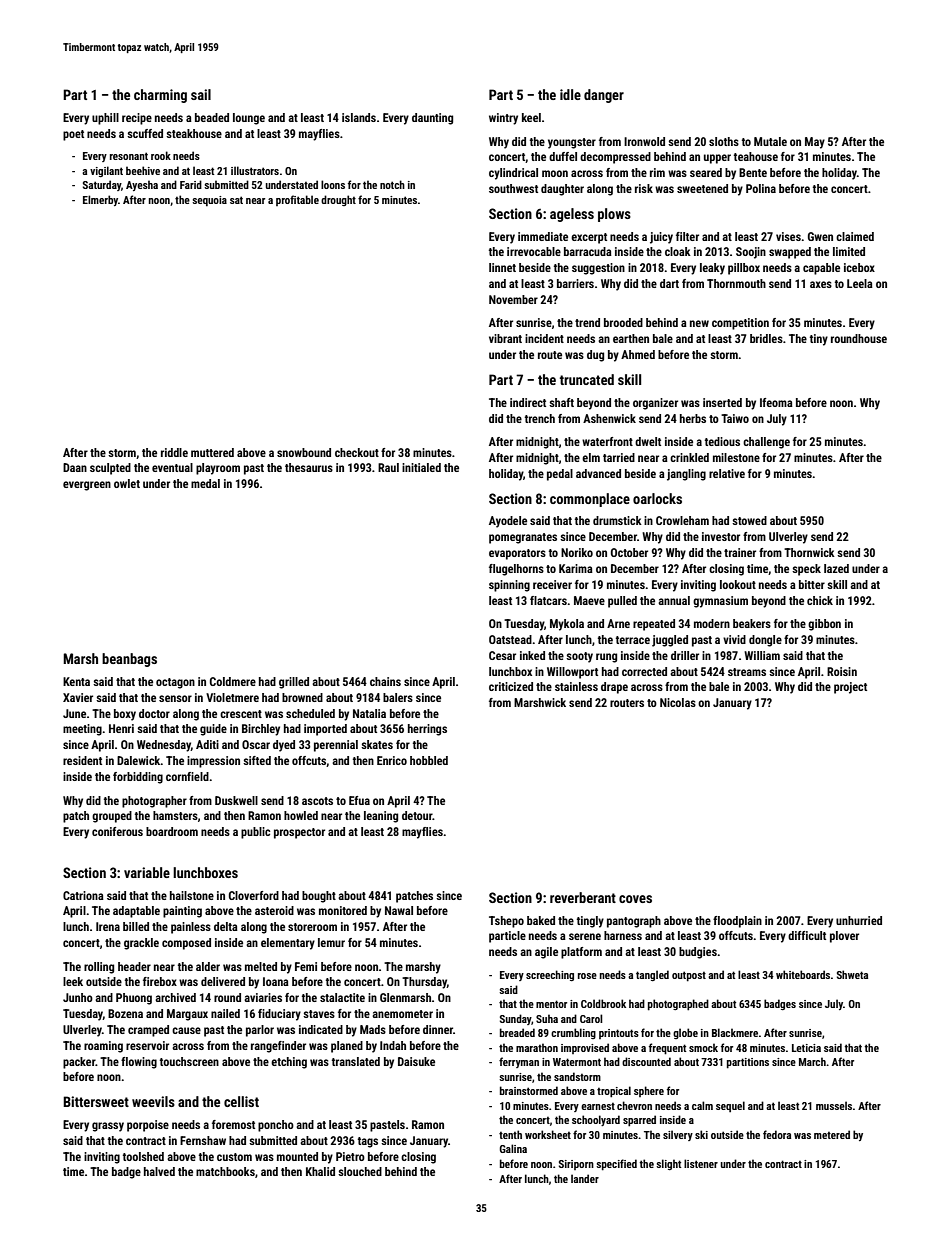 The image size is (952, 1233). What do you see at coordinates (576, 686) in the screenshot?
I see `stainless` at bounding box center [576, 686].
